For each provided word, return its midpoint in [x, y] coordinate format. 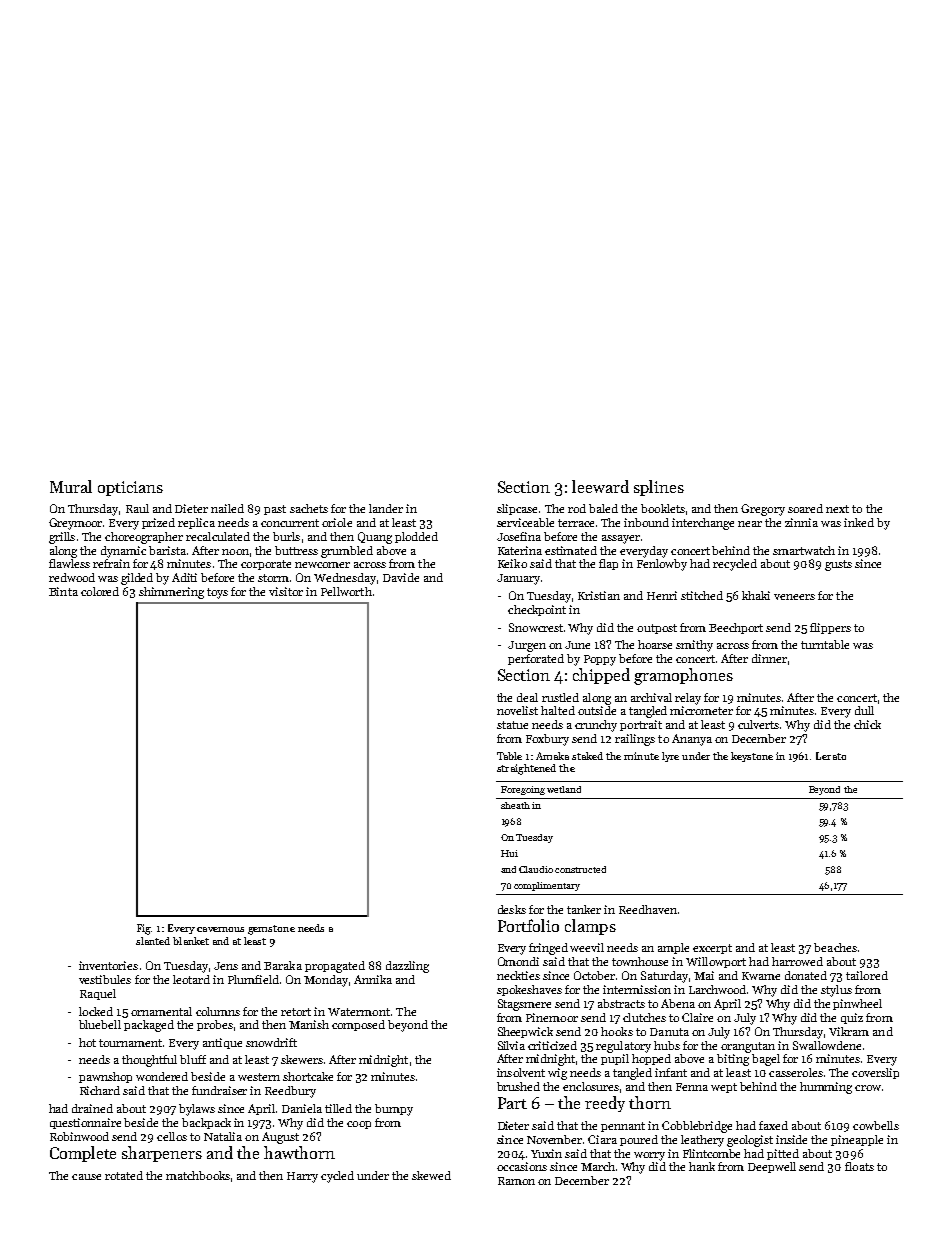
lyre [670, 757]
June [577, 645]
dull [864, 710]
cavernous [220, 929]
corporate [266, 565]
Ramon [516, 1181]
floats [859, 1166]
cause [86, 1177]
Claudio [536, 869]
